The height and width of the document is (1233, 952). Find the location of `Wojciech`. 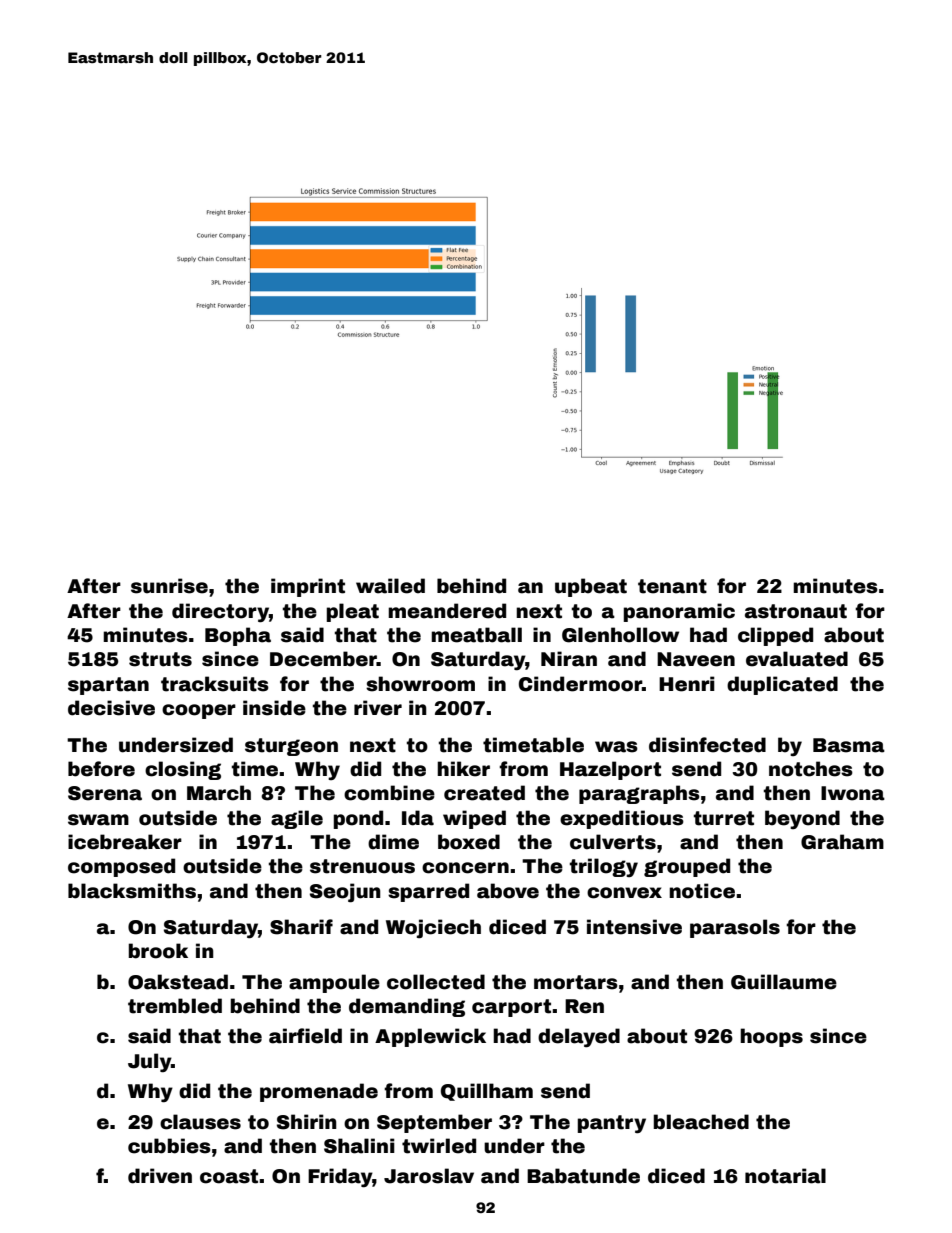

Wojciech is located at coordinates (433, 929).
